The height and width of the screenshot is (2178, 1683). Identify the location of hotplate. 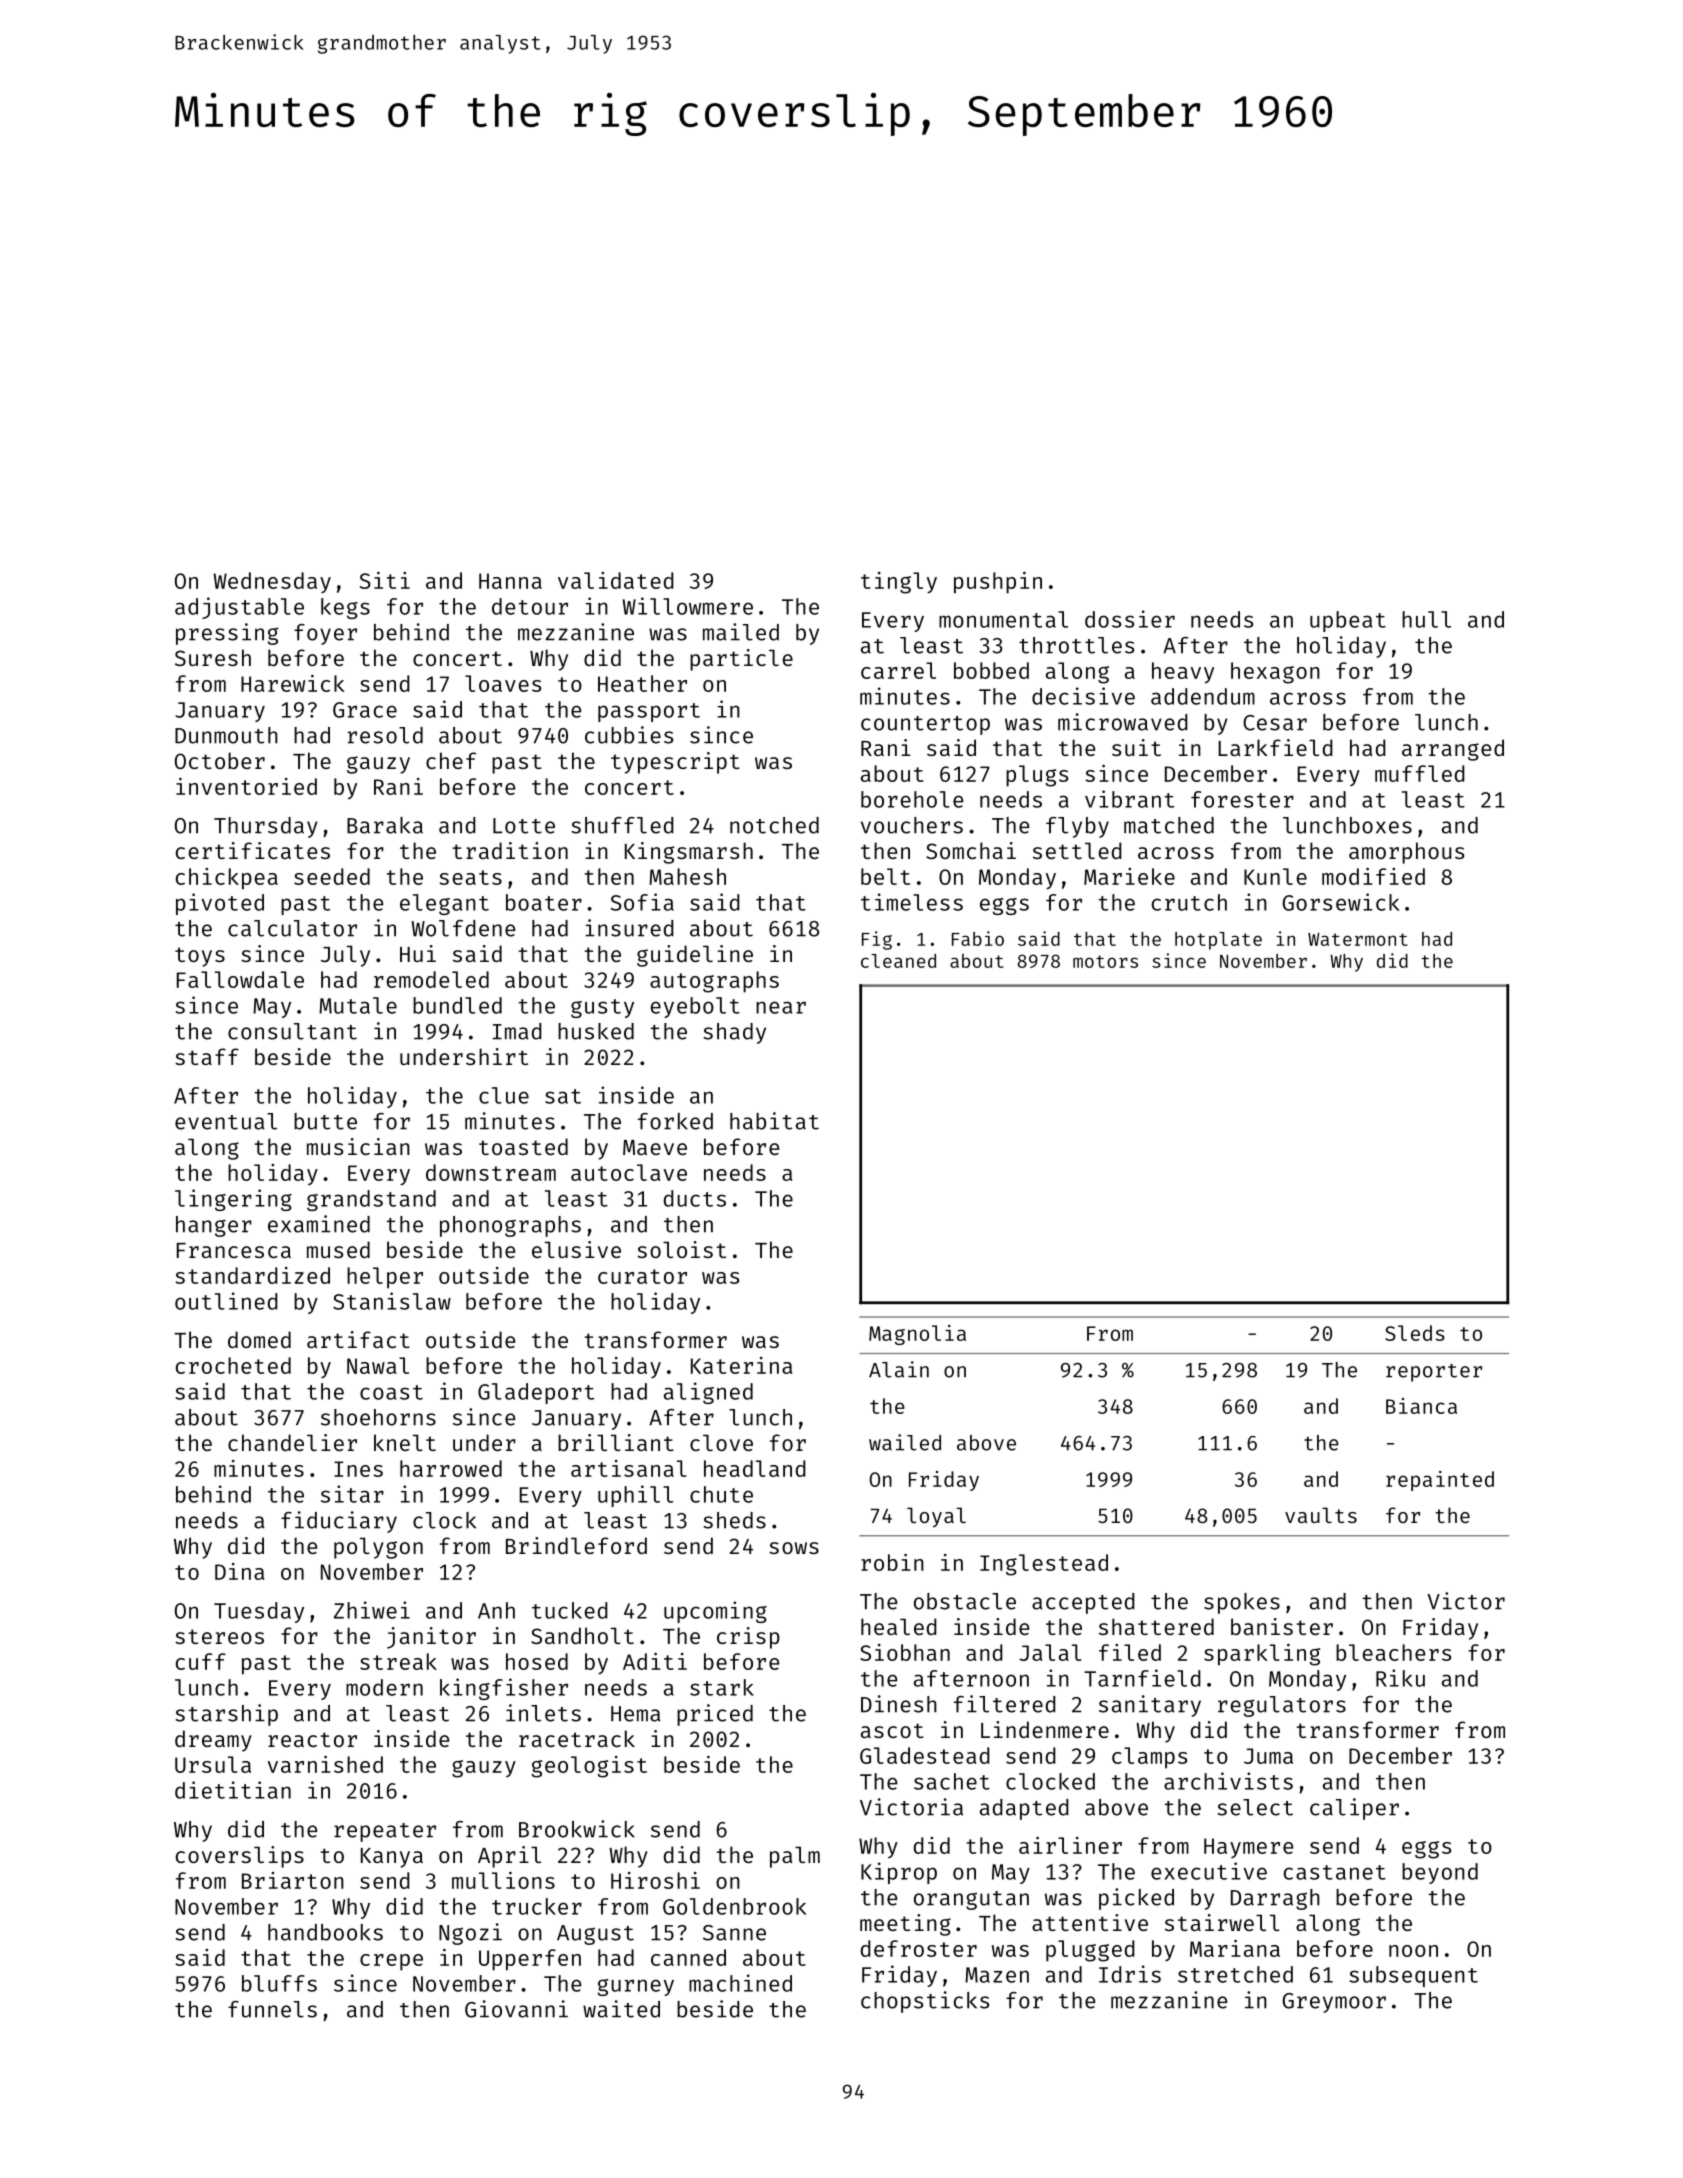
(1218, 941).
